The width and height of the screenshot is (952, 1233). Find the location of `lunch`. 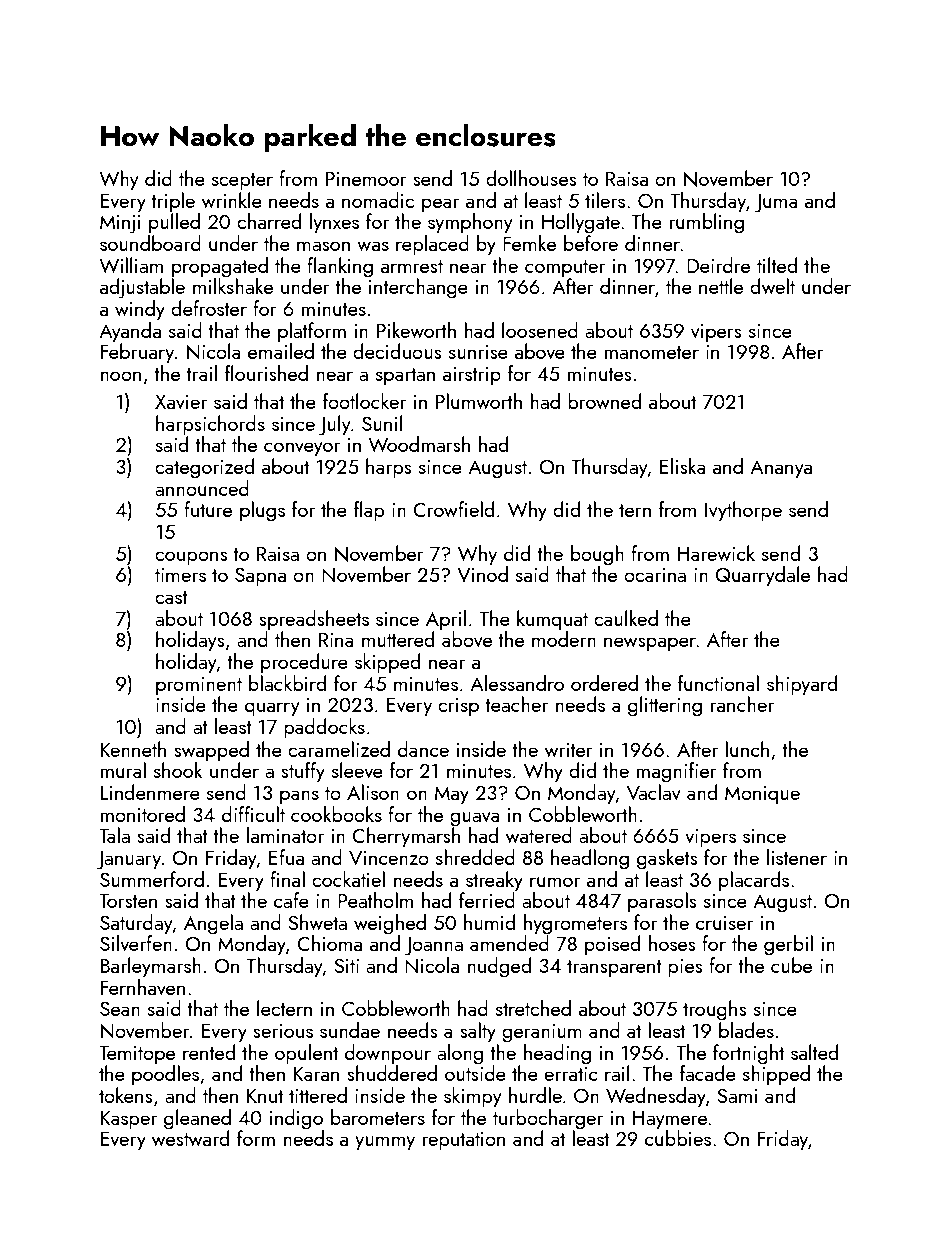

lunch is located at coordinates (747, 749).
